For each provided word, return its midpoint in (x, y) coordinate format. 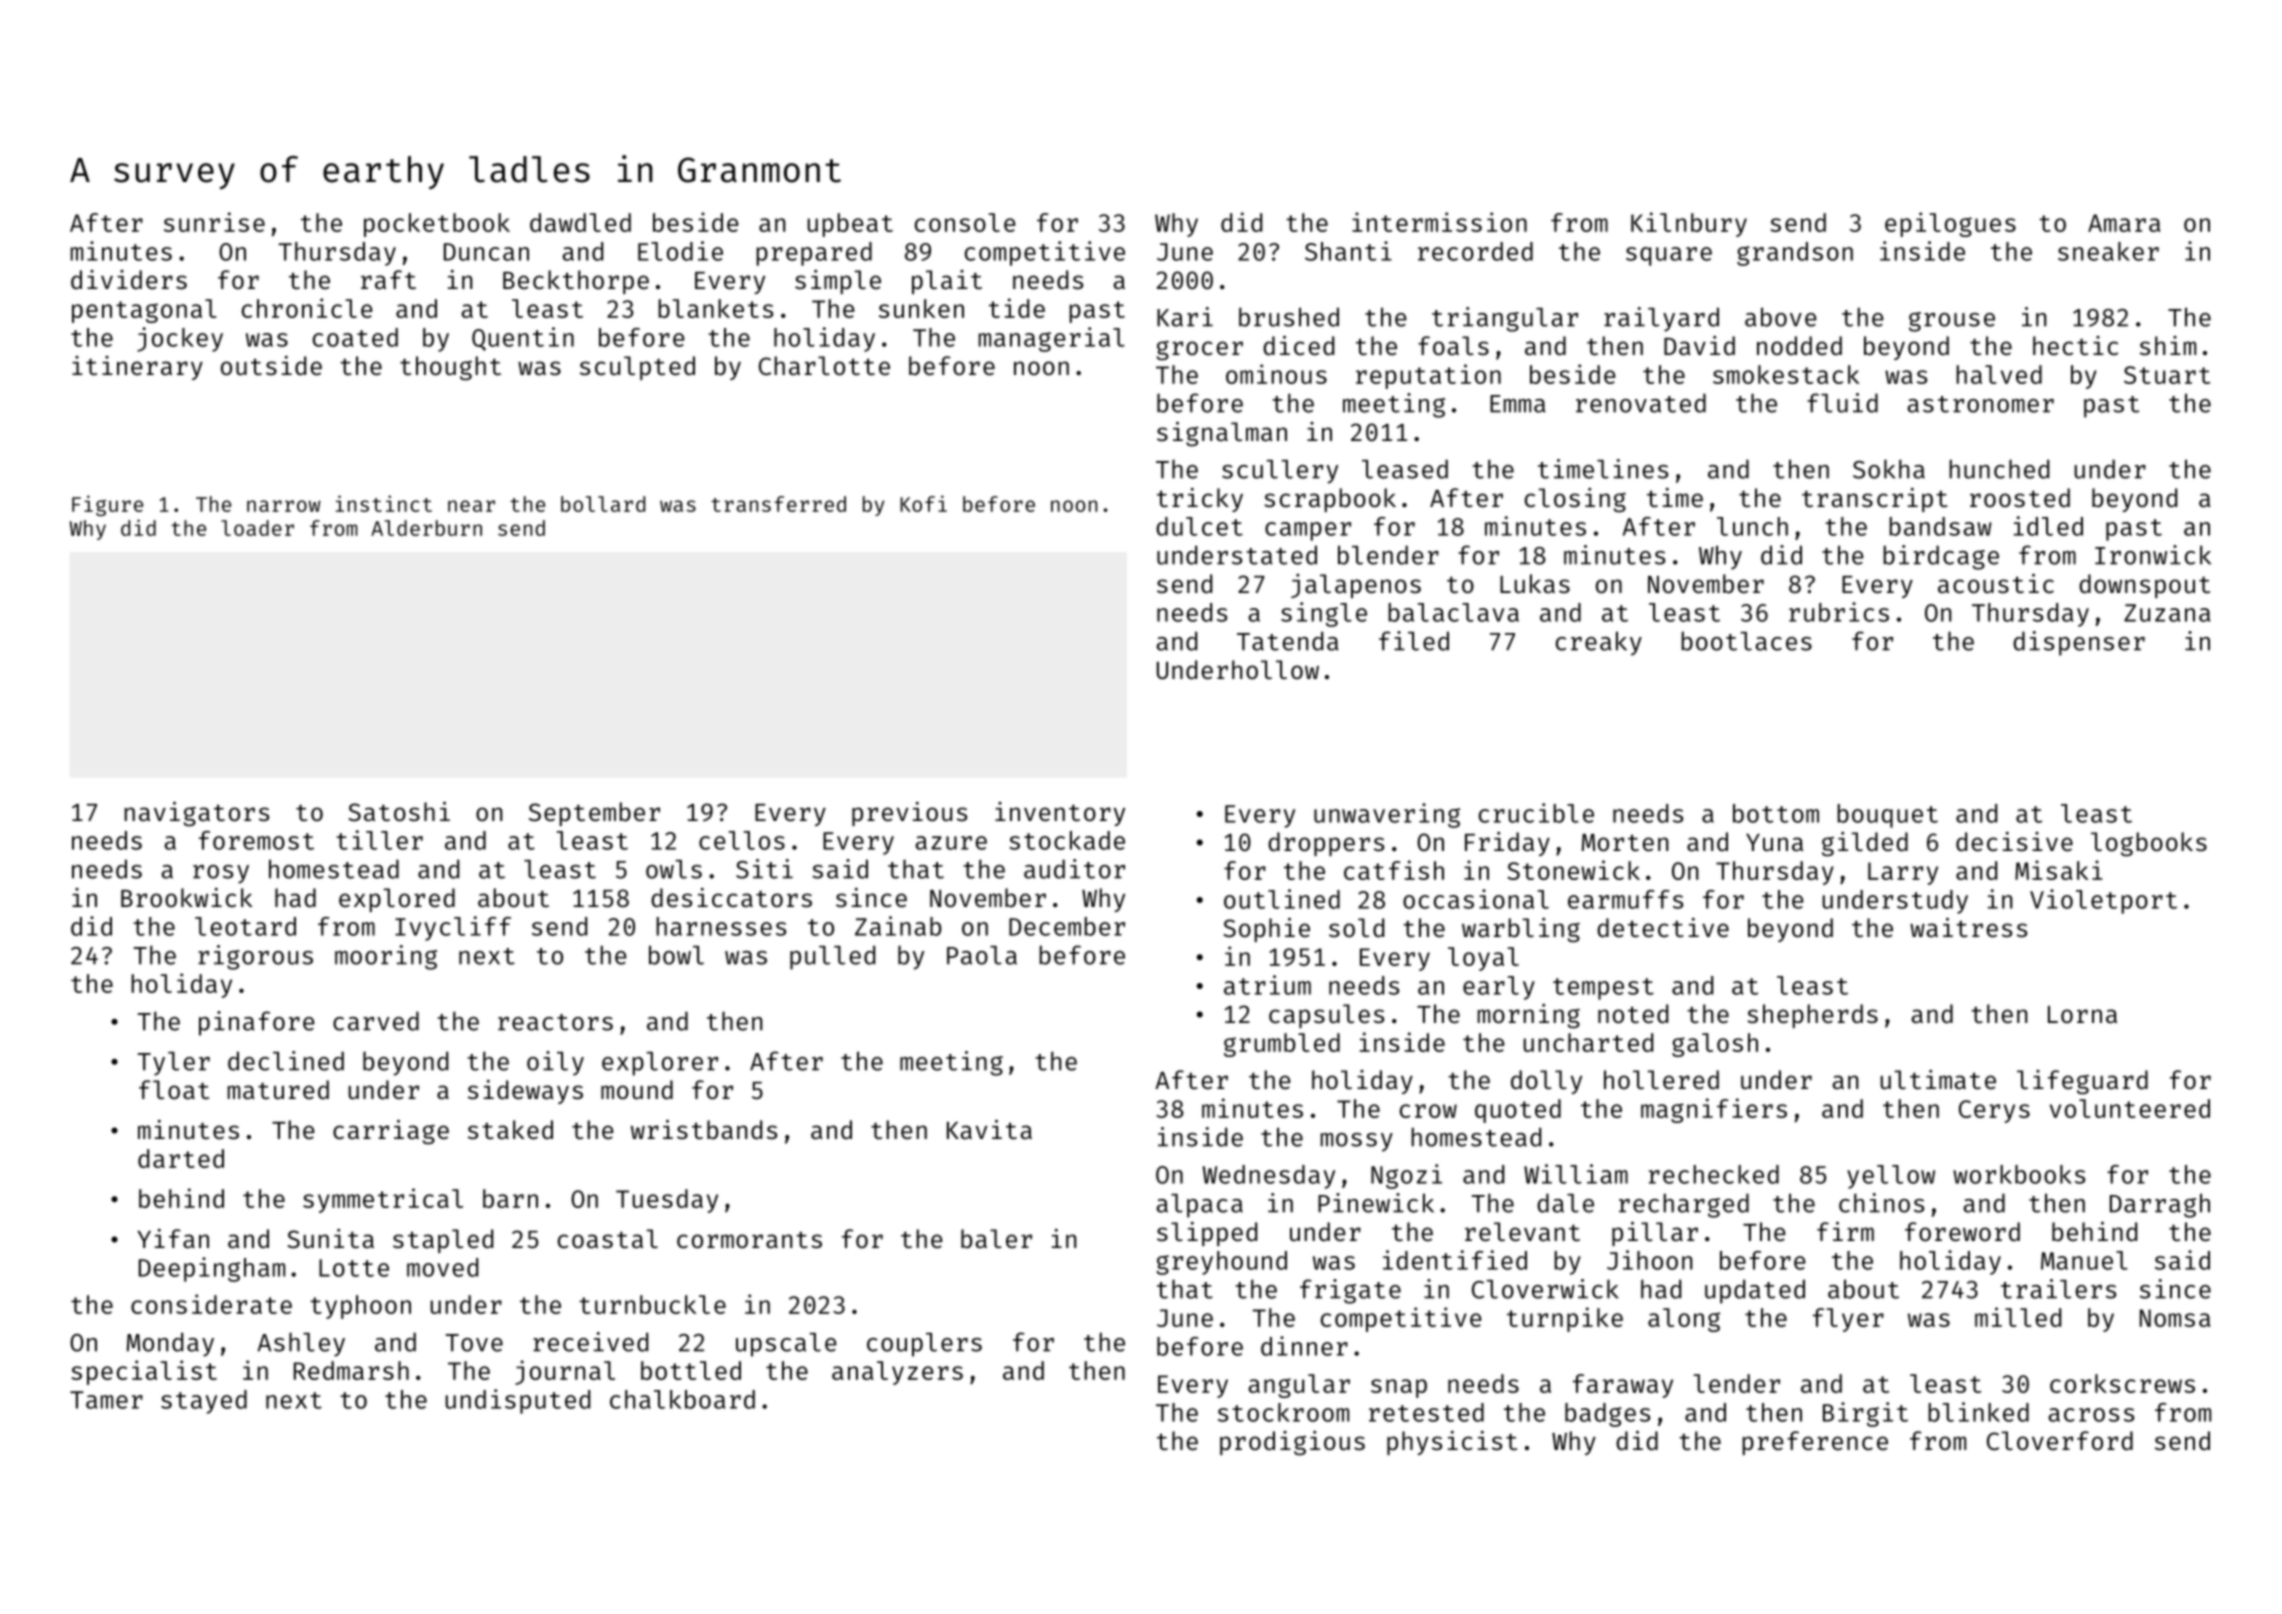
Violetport (2103, 901)
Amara (2124, 223)
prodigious (1292, 1443)
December (1067, 926)
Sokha (1889, 469)
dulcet (1199, 526)
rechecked (1714, 1174)
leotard (245, 926)
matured (278, 1090)
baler (996, 1239)
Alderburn (426, 528)
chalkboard (682, 1399)
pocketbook (437, 225)
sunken (921, 308)
